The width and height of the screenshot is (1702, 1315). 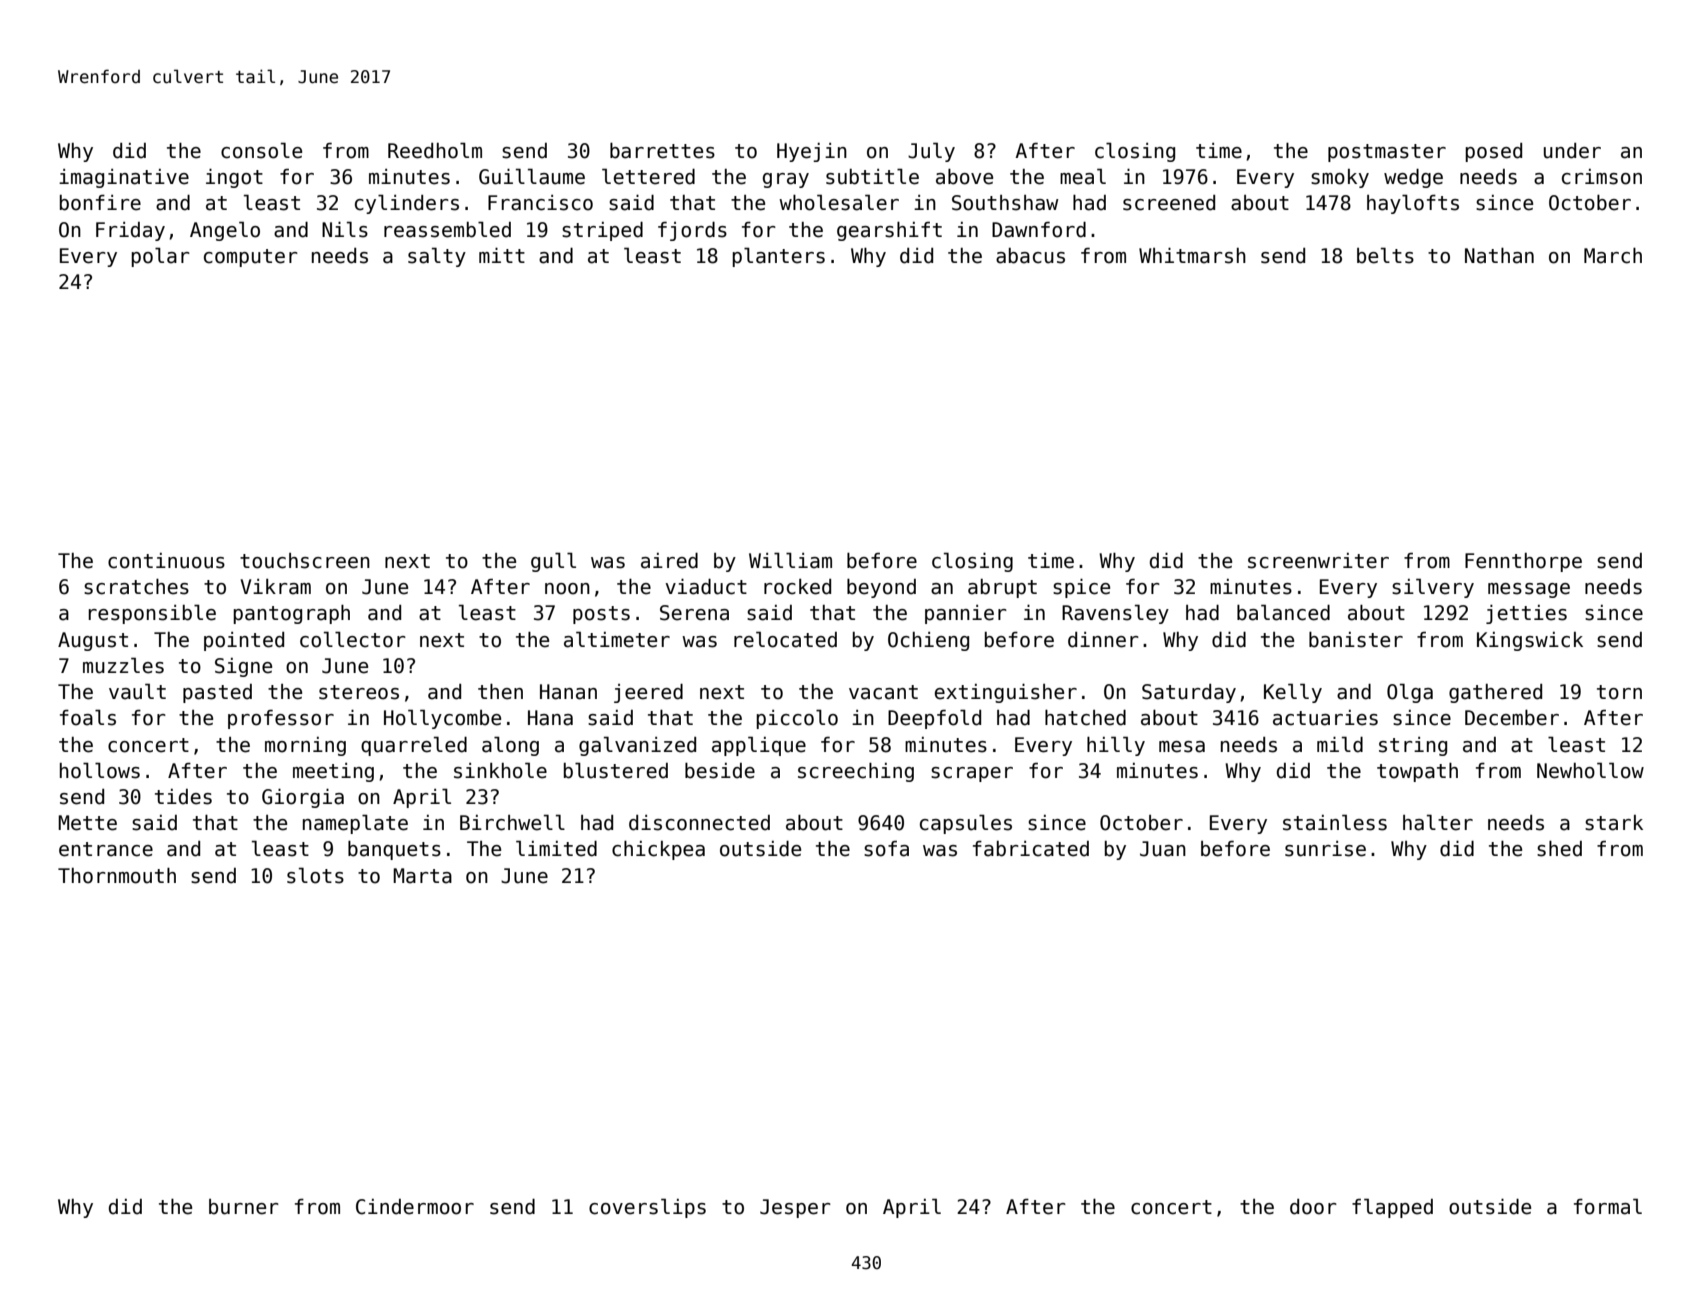 What do you see at coordinates (886, 849) in the screenshot?
I see `sofa` at bounding box center [886, 849].
